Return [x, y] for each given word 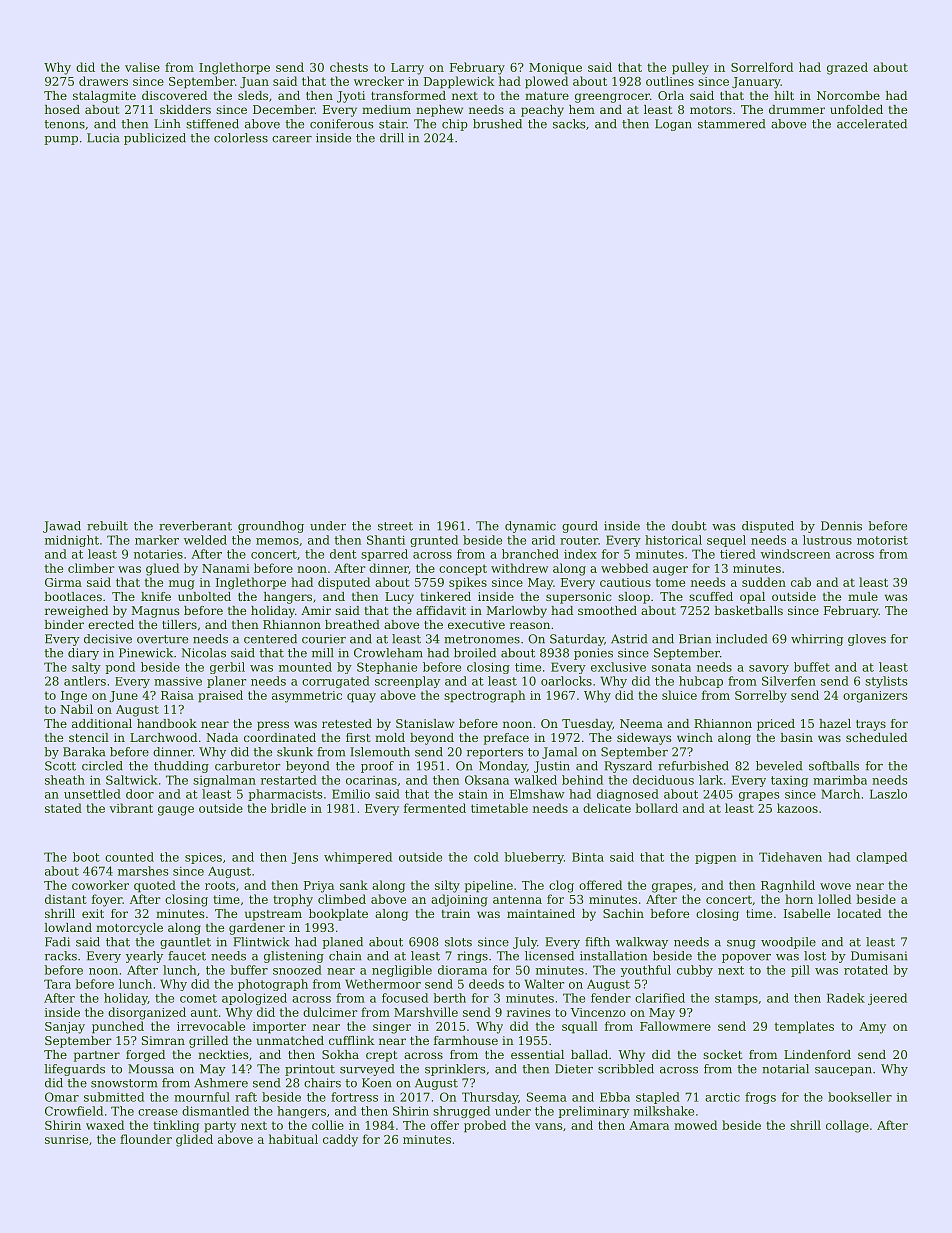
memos [277, 541]
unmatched [290, 1040]
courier [324, 639]
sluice [679, 695]
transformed [408, 95]
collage [847, 1126]
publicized [155, 139]
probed [485, 1126]
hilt [784, 95]
